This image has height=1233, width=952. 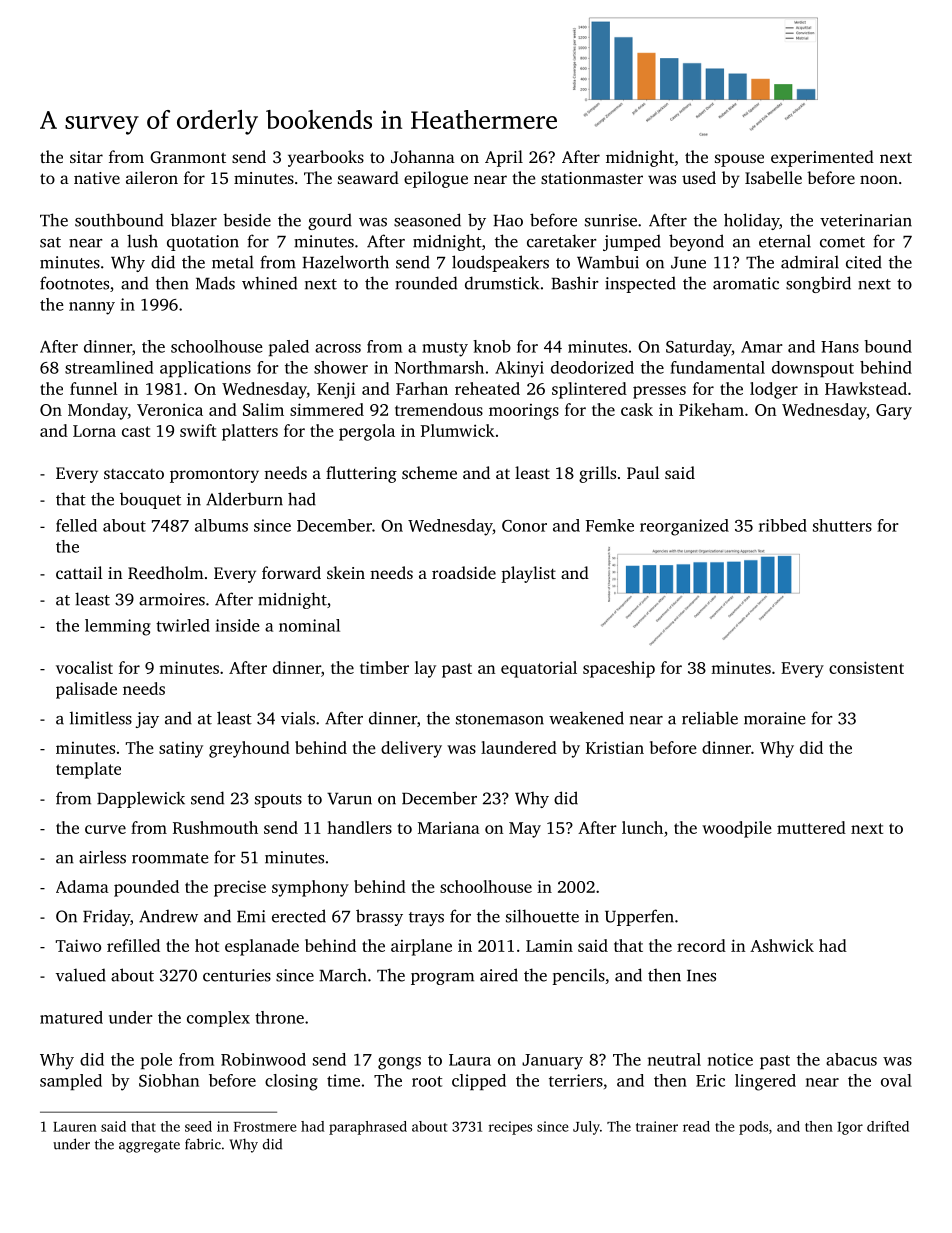 What do you see at coordinates (88, 770) in the image?
I see `template` at bounding box center [88, 770].
